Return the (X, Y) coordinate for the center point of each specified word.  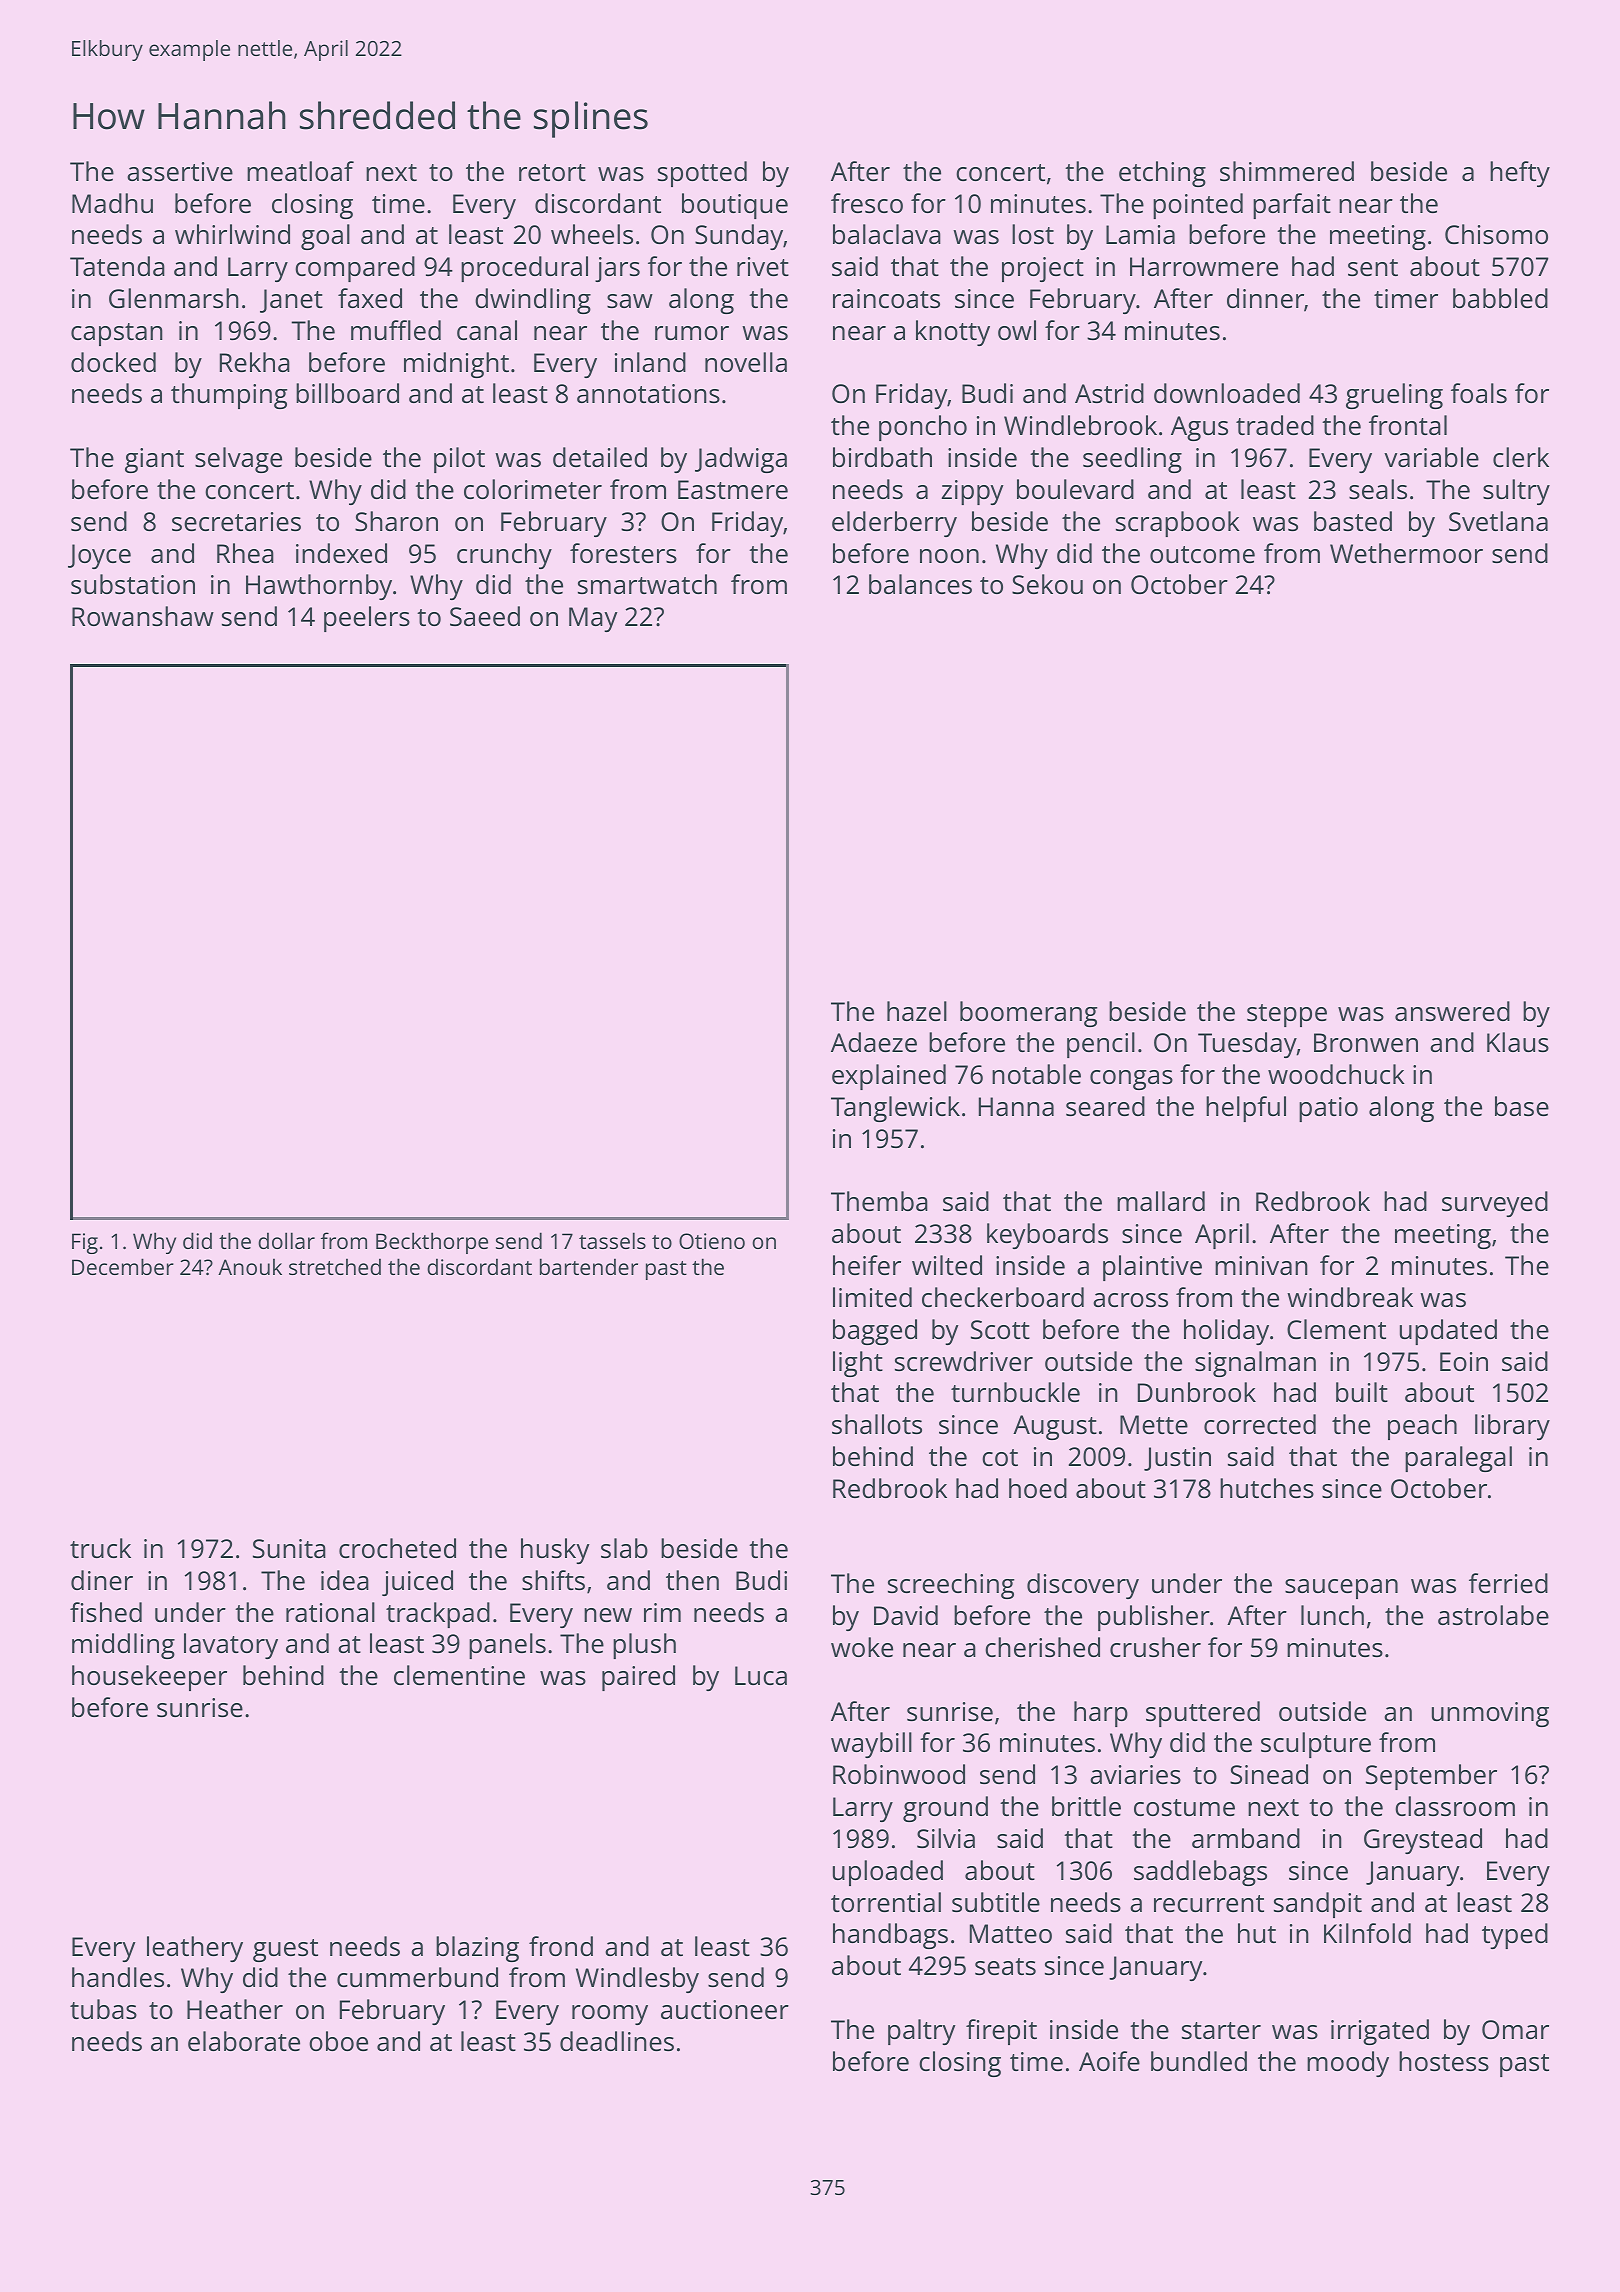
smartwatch (647, 584)
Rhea (245, 553)
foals (1479, 393)
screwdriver (964, 1361)
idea (345, 1580)
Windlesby (637, 1980)
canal (487, 330)
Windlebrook (1080, 425)
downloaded (1227, 393)
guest (285, 1950)
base (1522, 1106)
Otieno (712, 1241)
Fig (85, 1243)
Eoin (1464, 1361)
